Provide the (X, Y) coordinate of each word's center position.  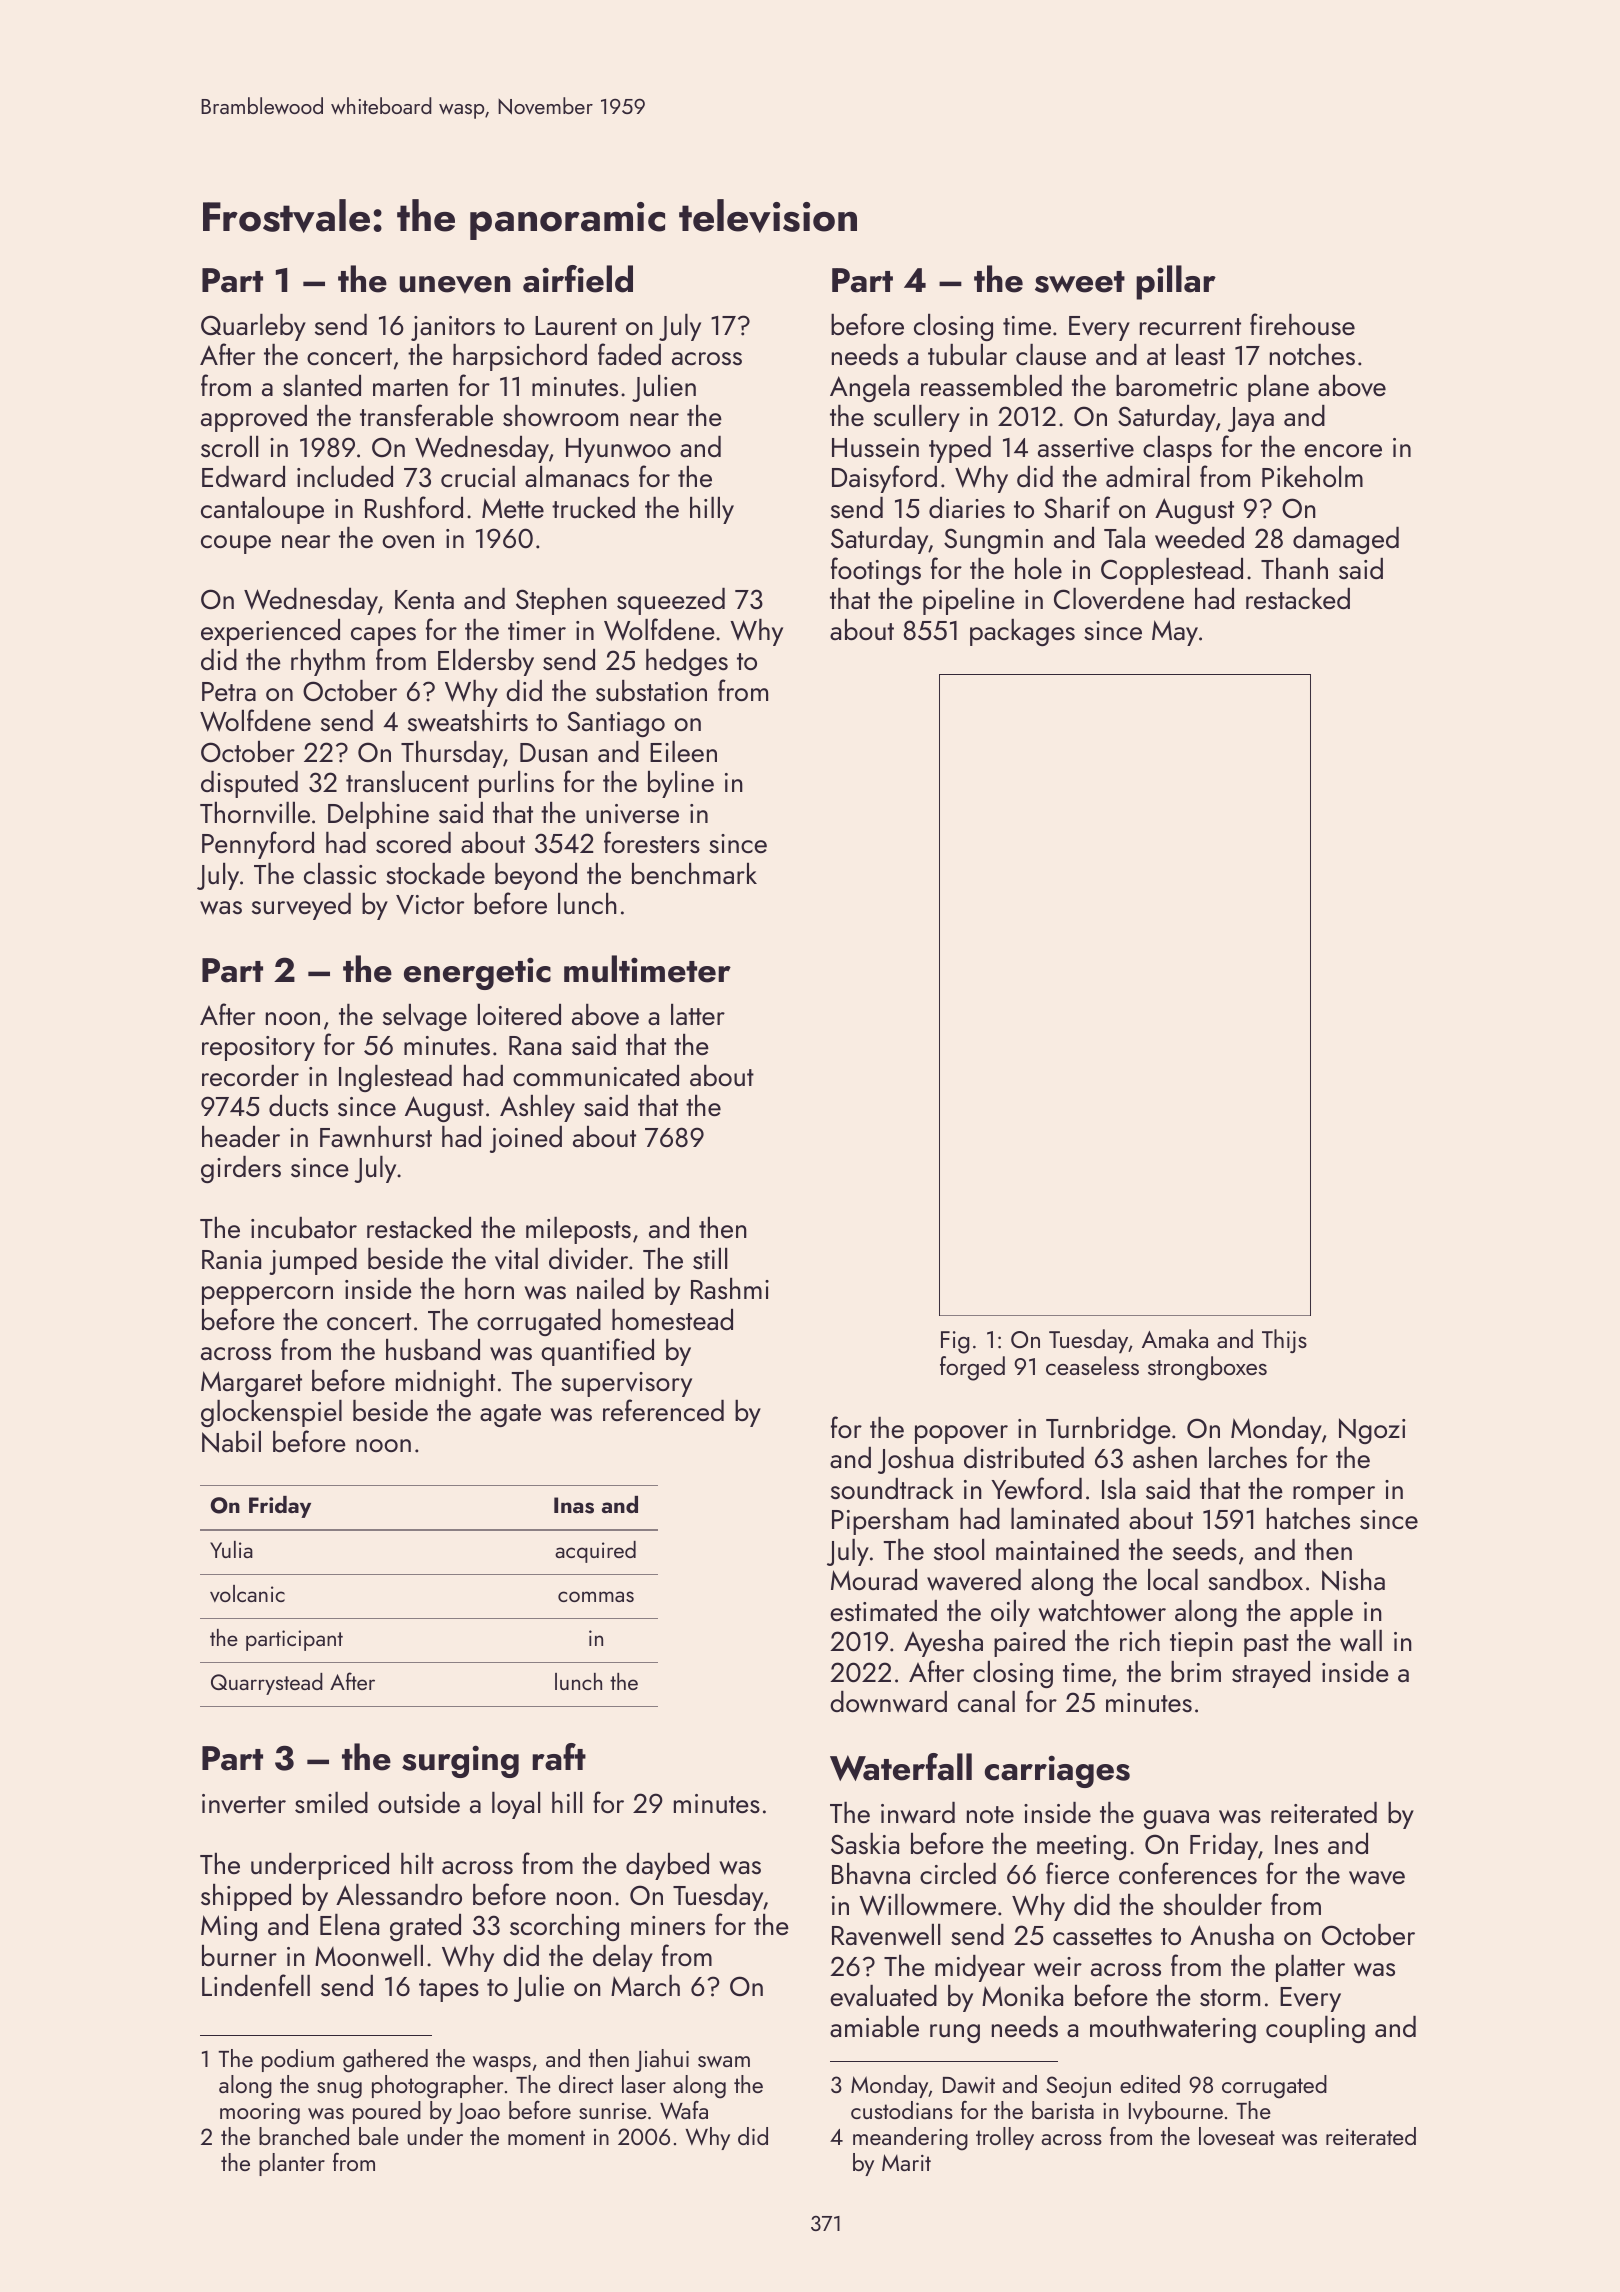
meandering (910, 2139)
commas (596, 1596)
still (710, 1258)
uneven (455, 284)
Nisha (1353, 1580)
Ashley (537, 1108)
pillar (1176, 282)
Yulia (231, 1549)
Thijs (1284, 1341)
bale (379, 2136)
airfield (578, 279)
